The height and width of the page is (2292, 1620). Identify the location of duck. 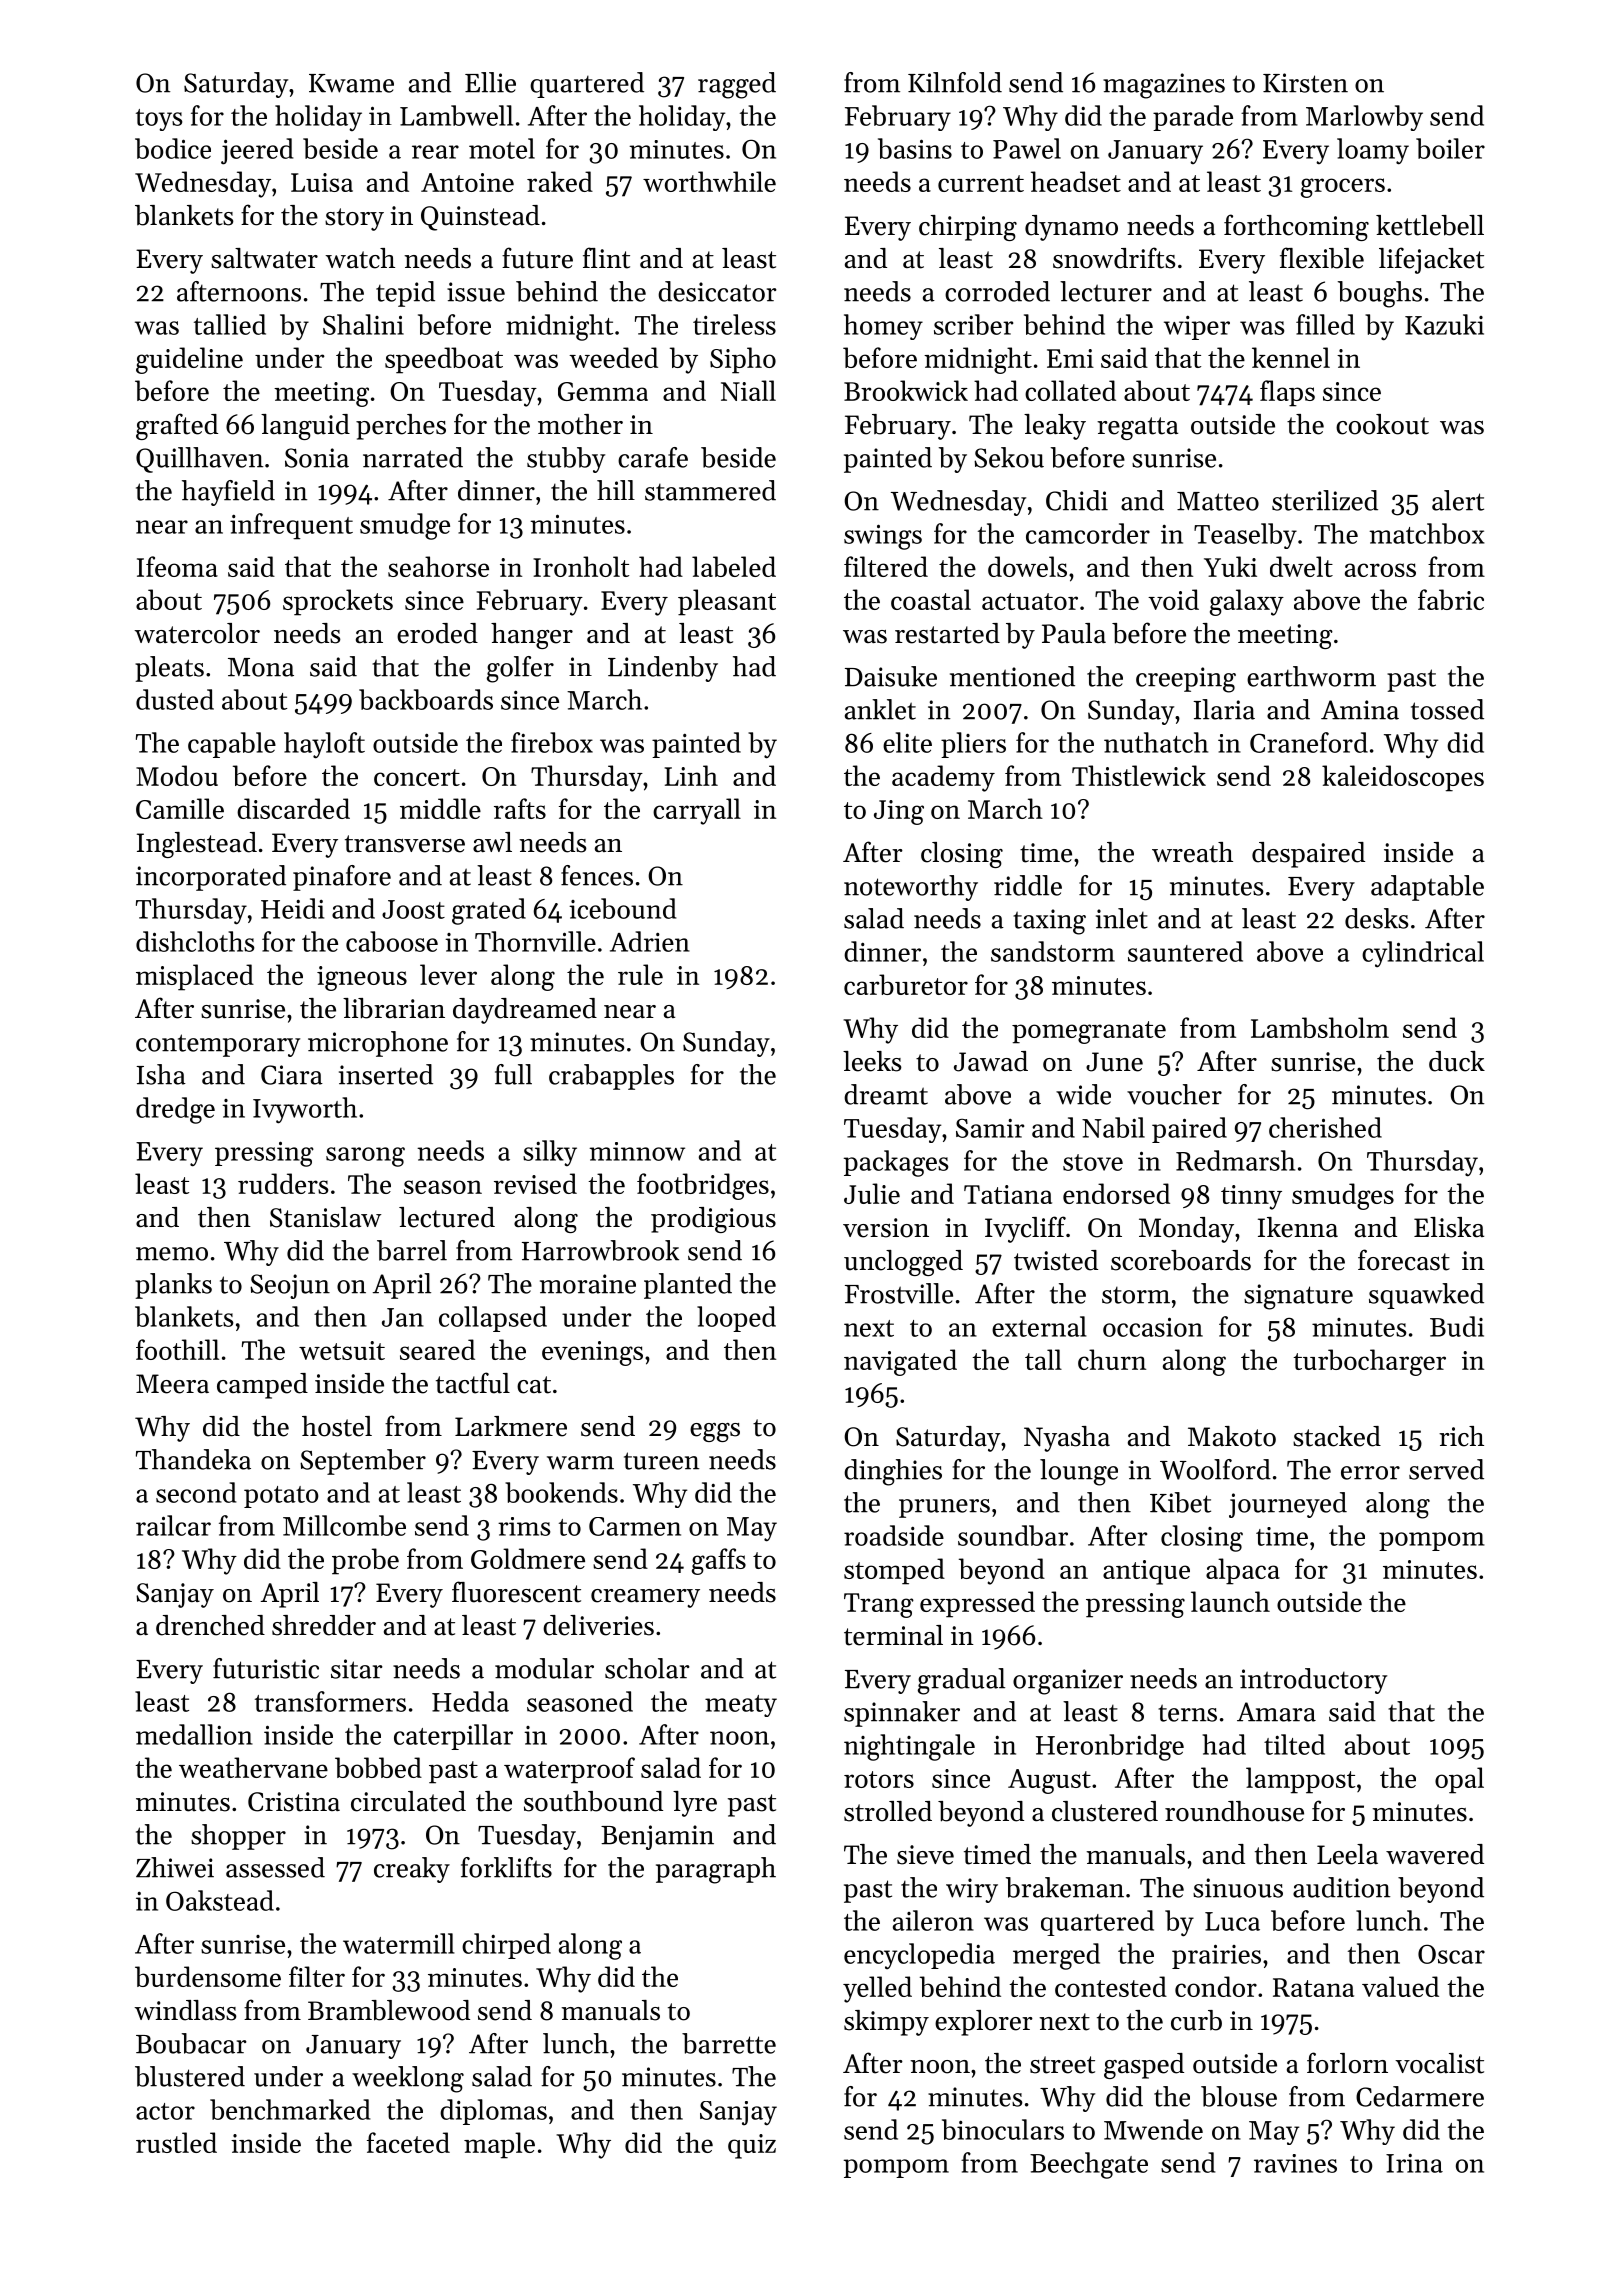
(1457, 1061).
